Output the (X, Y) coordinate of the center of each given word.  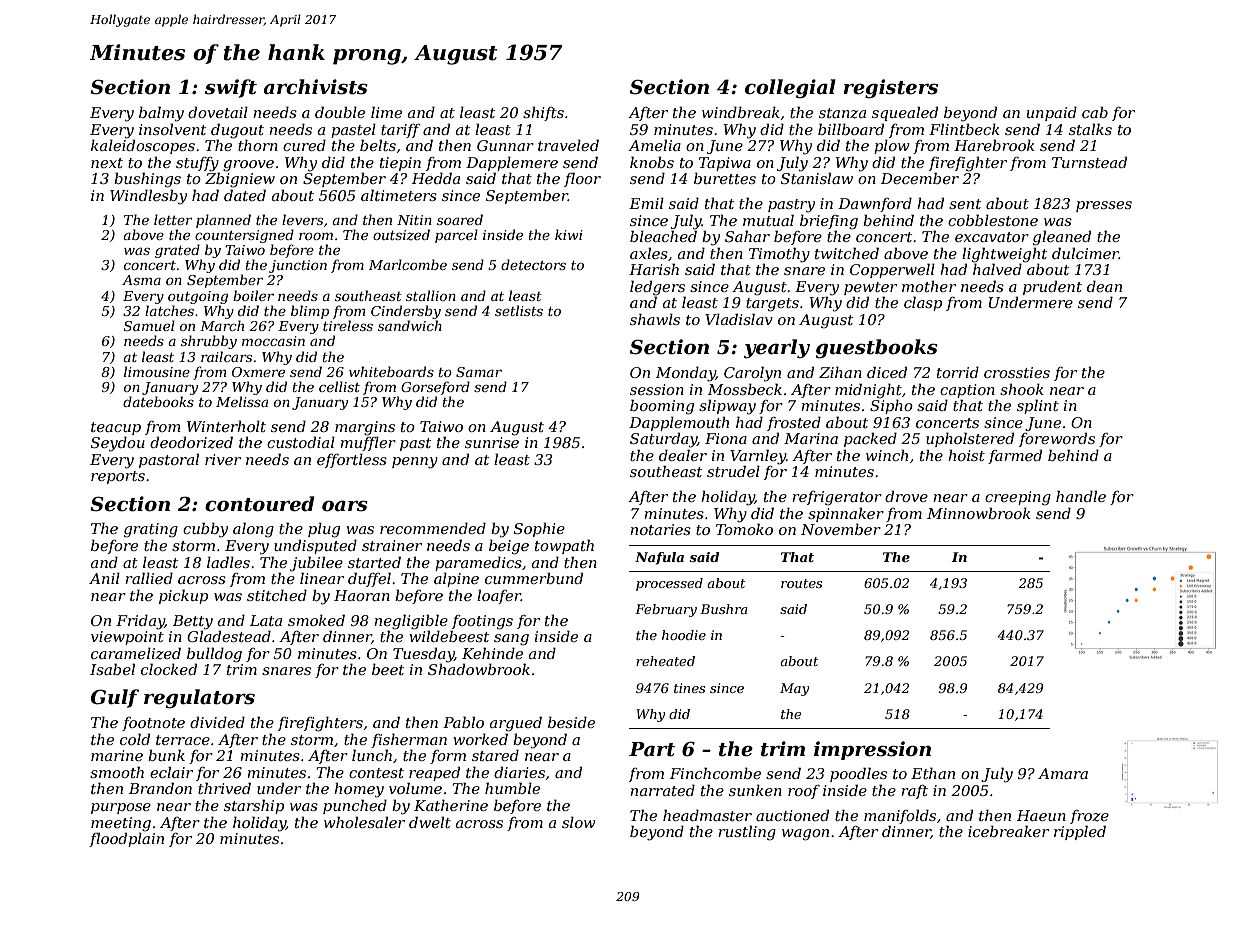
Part (652, 749)
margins (365, 428)
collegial (790, 89)
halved (997, 269)
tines (689, 688)
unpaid (1052, 113)
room (316, 236)
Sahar (747, 236)
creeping (1018, 498)
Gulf (115, 698)
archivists (316, 87)
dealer (683, 455)
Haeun (1041, 815)
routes (801, 583)
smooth (117, 772)
